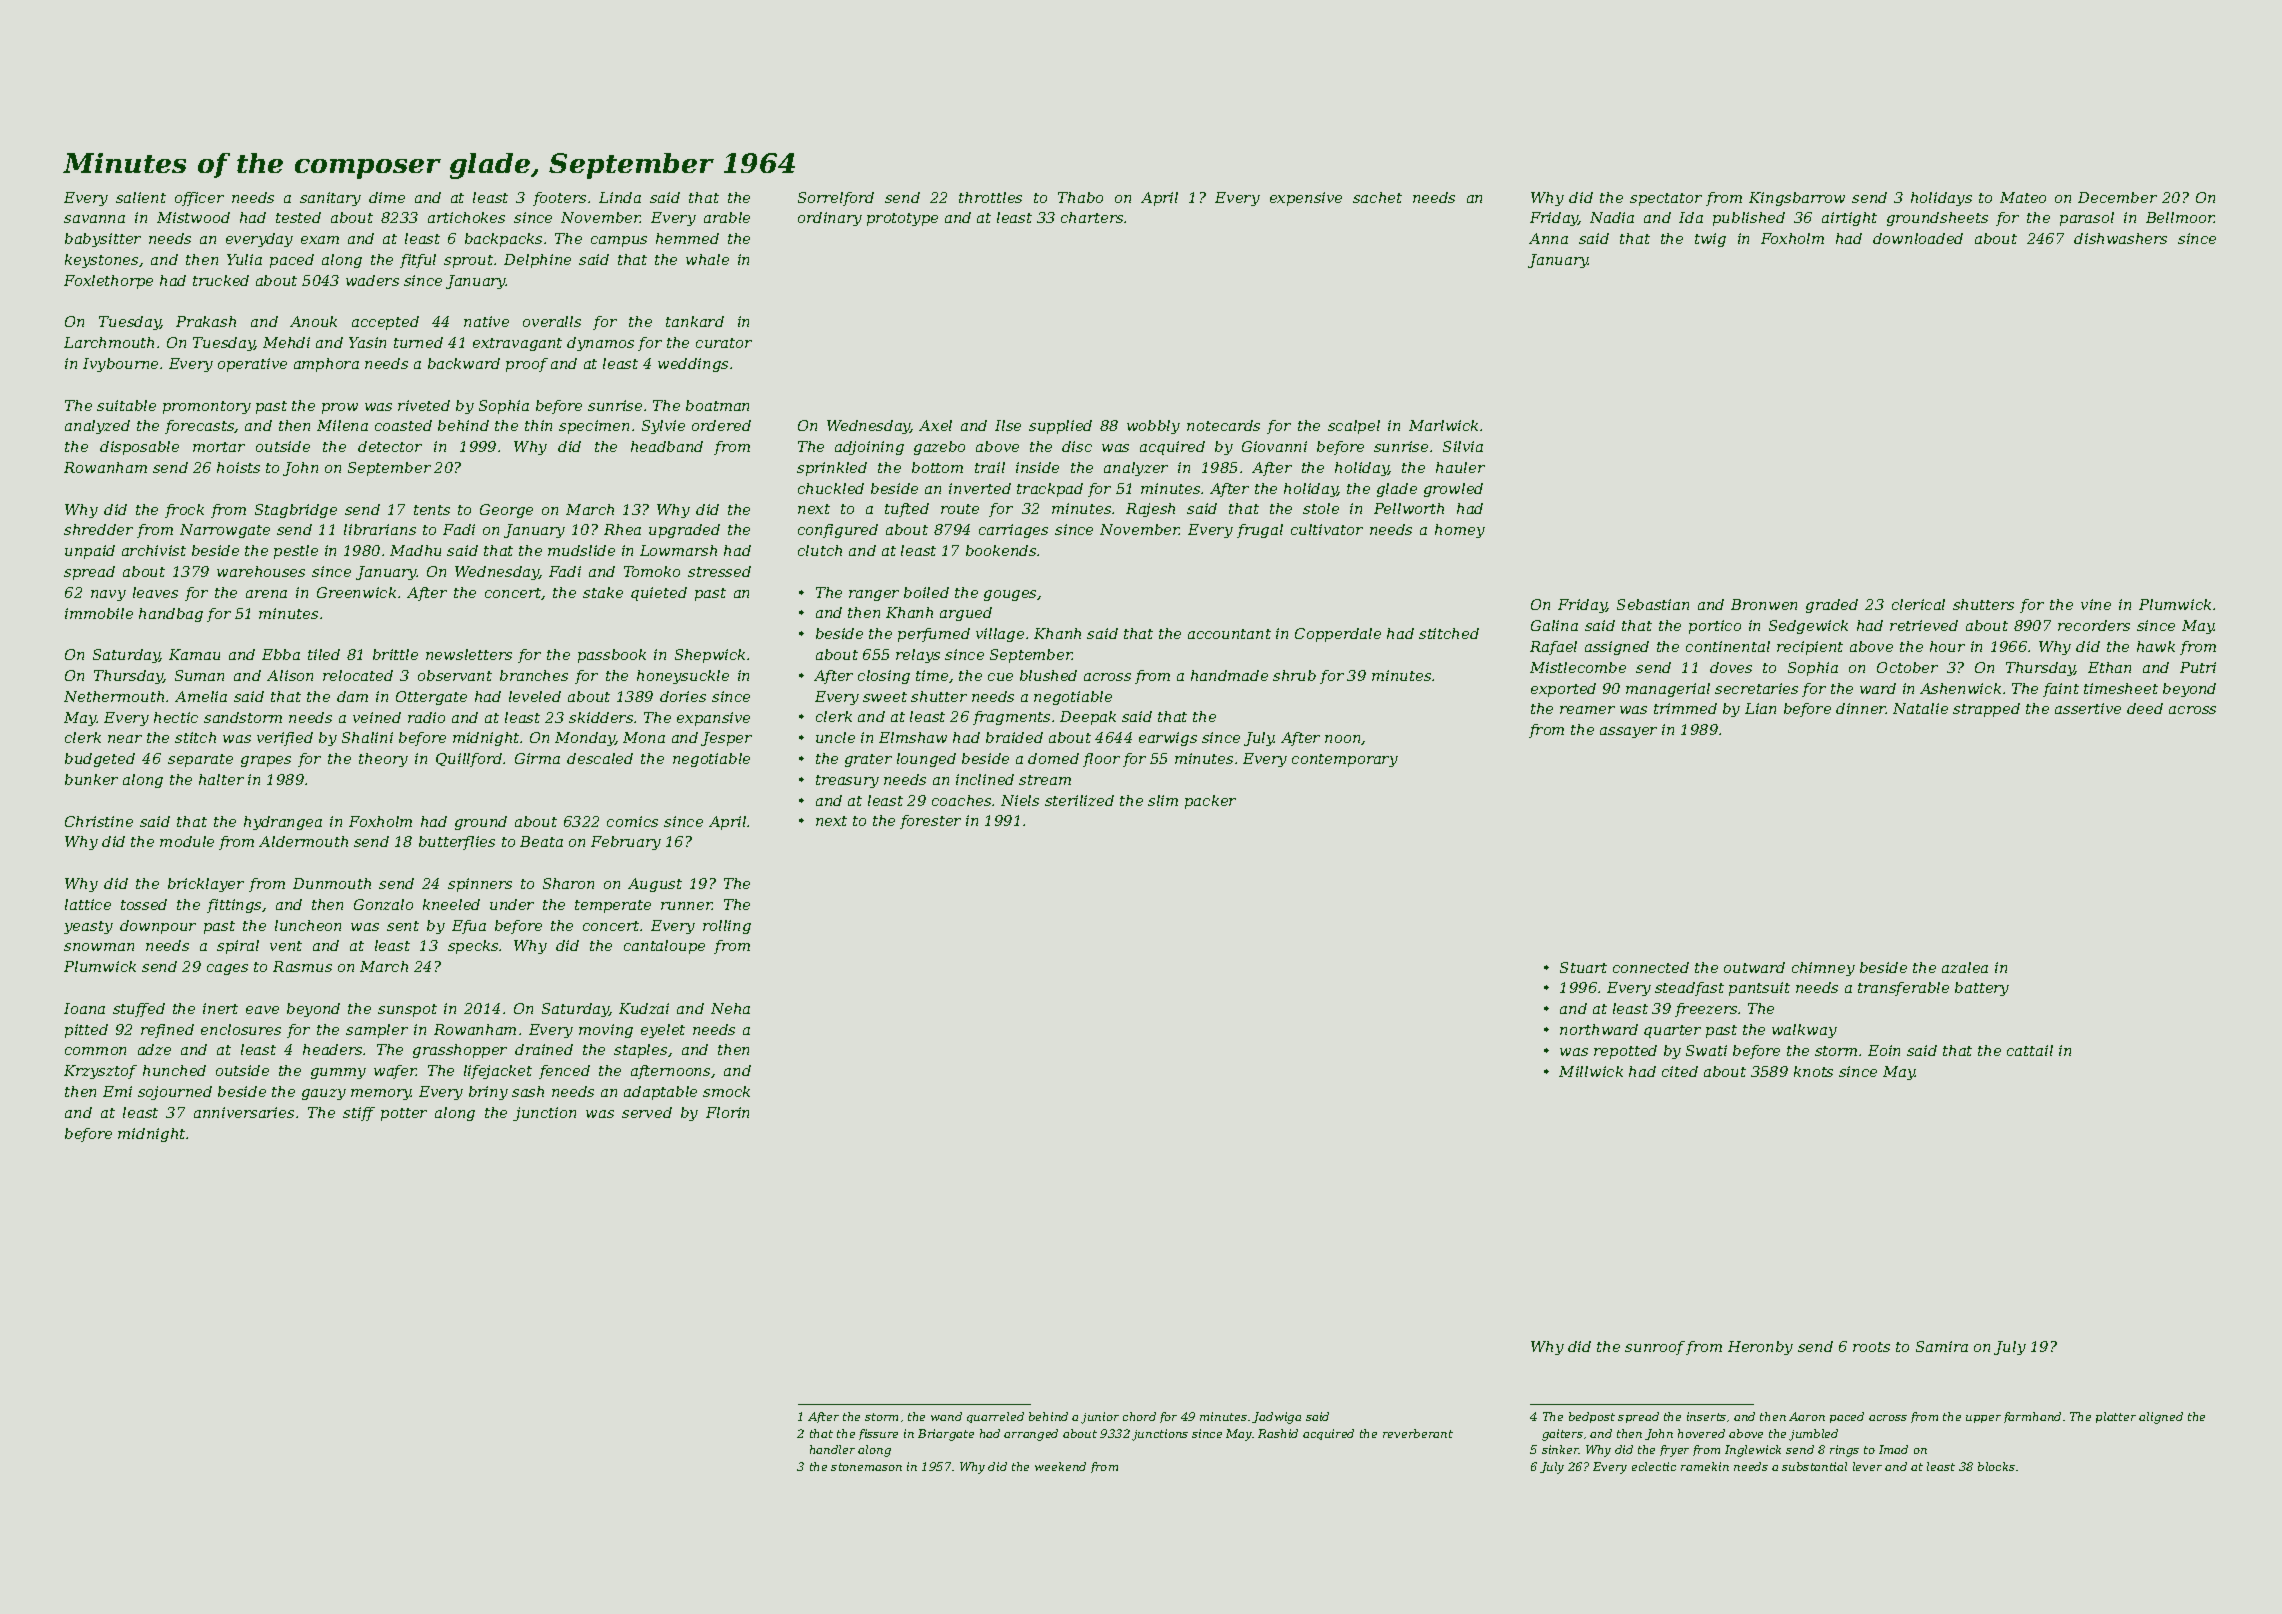  I want to click on vine, so click(2096, 604).
